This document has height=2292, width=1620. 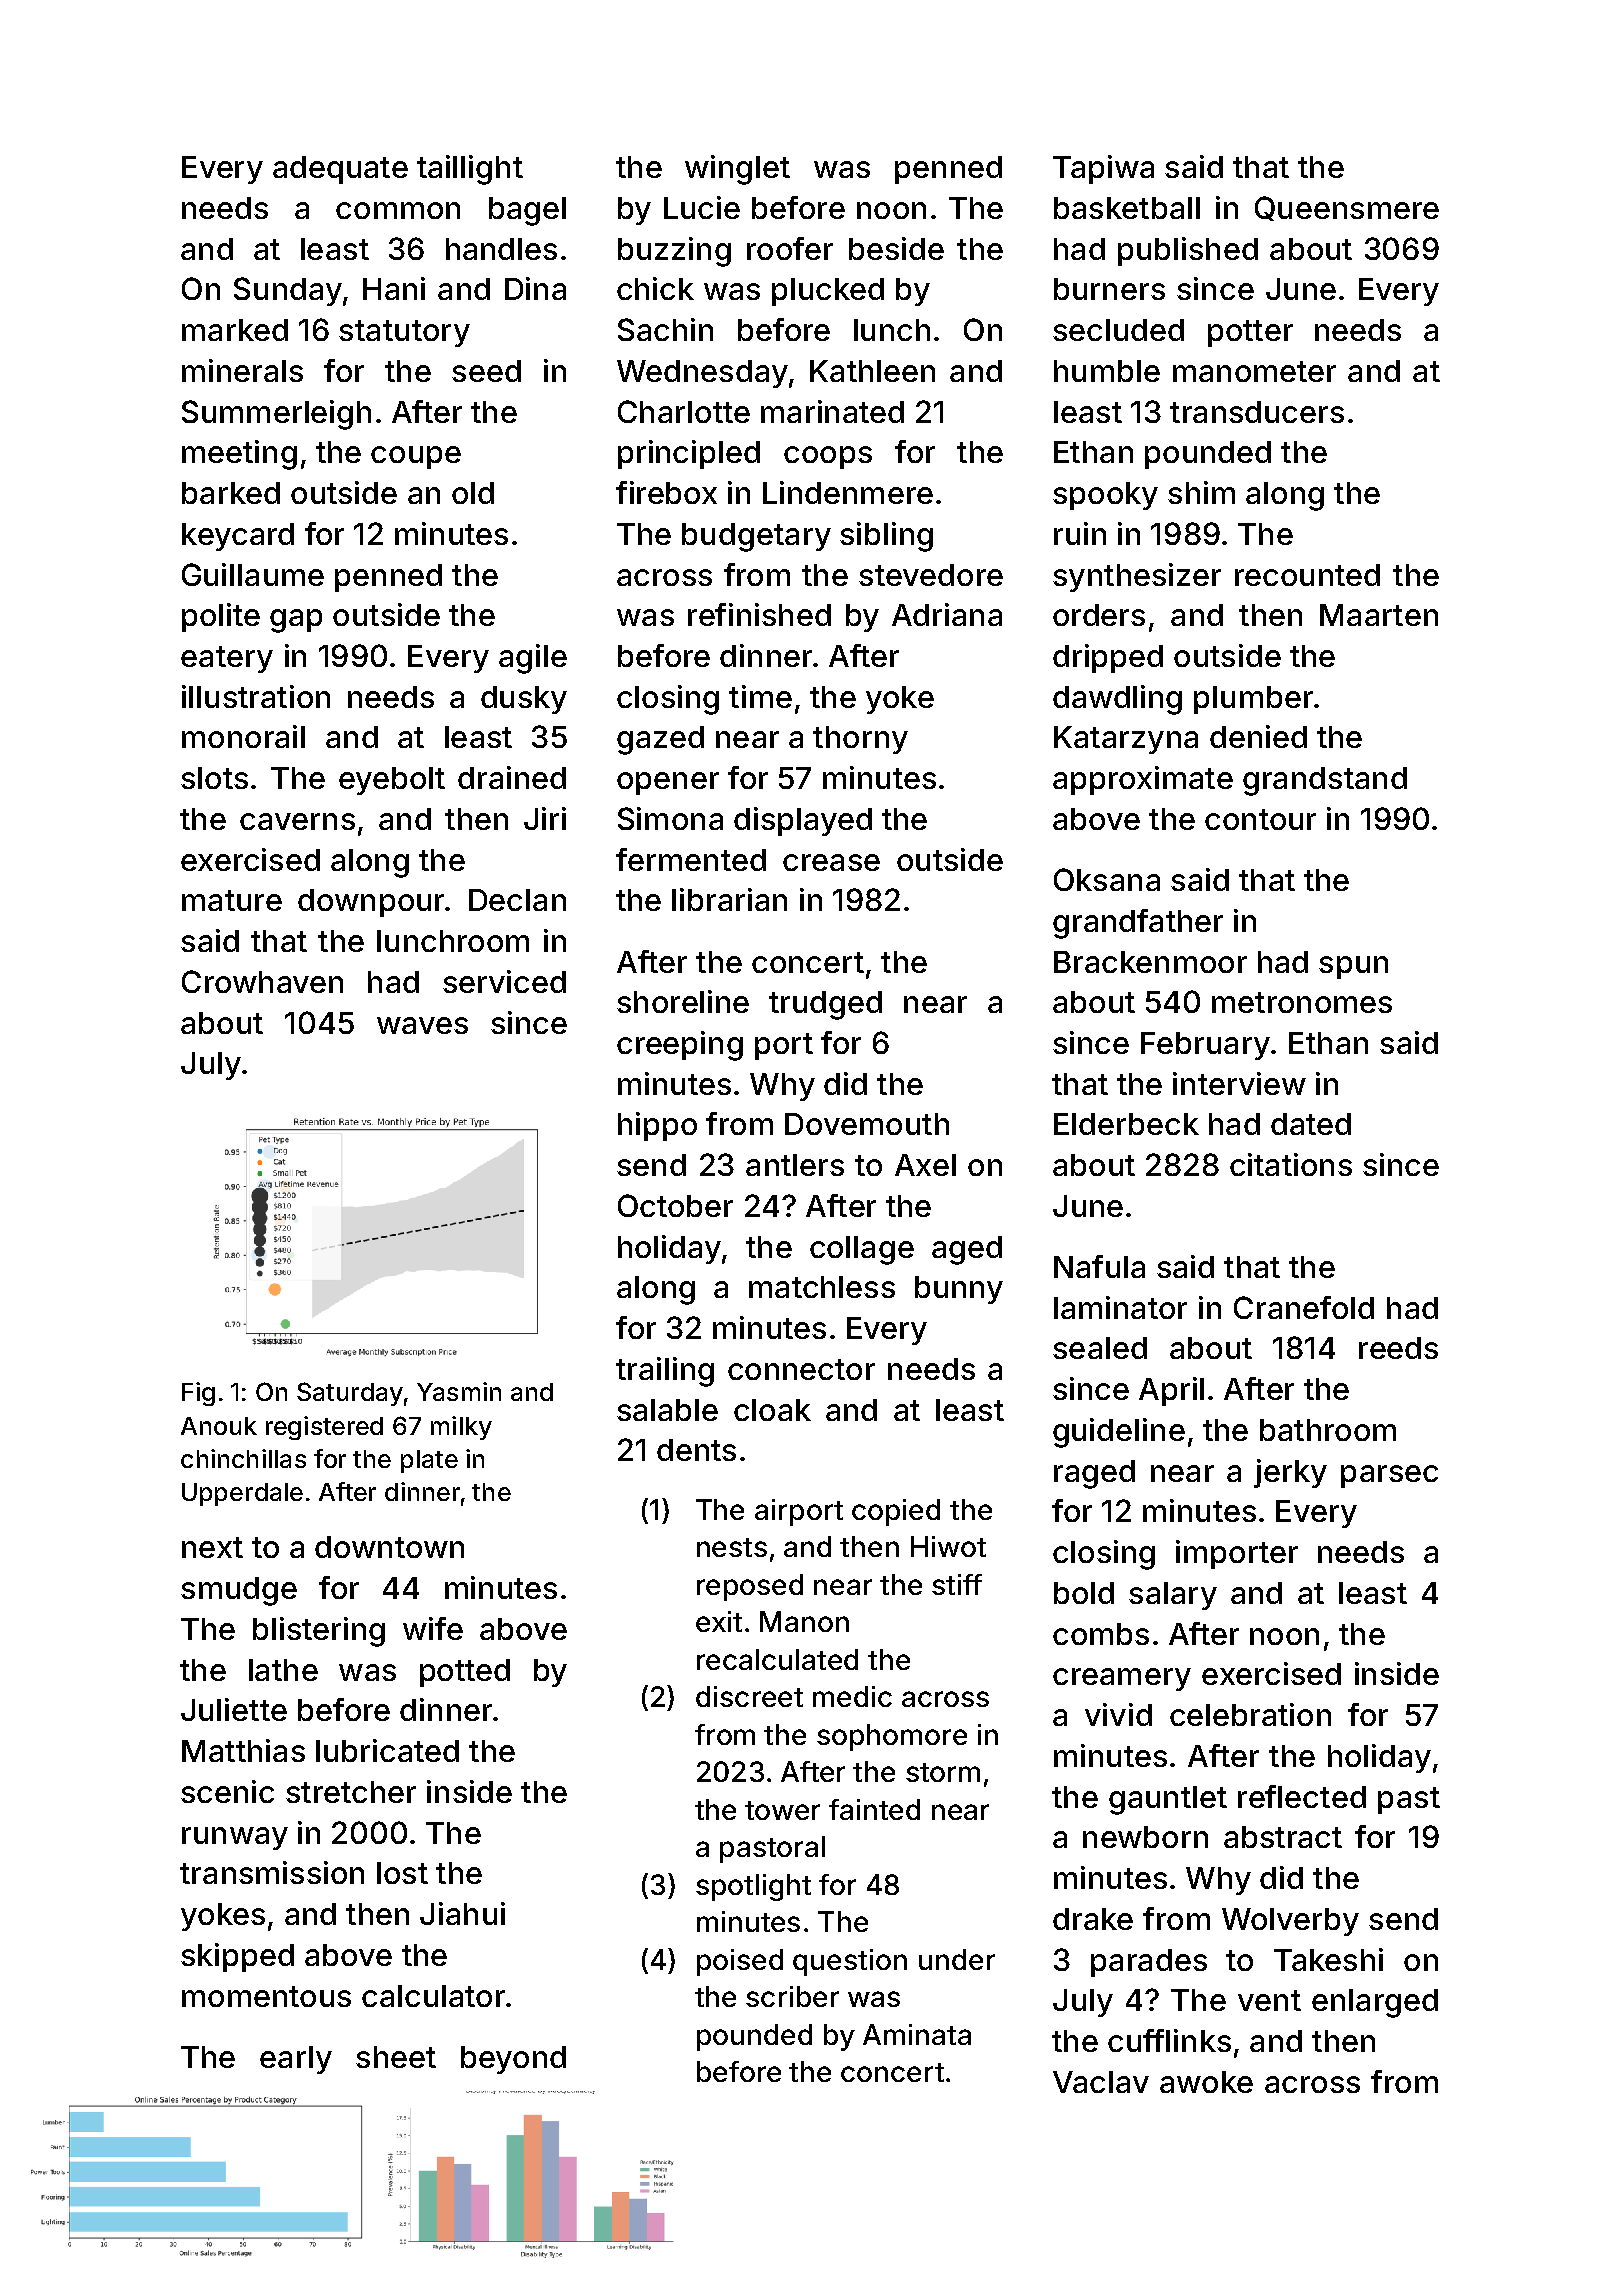 I want to click on Crowhaven, so click(x=262, y=981).
